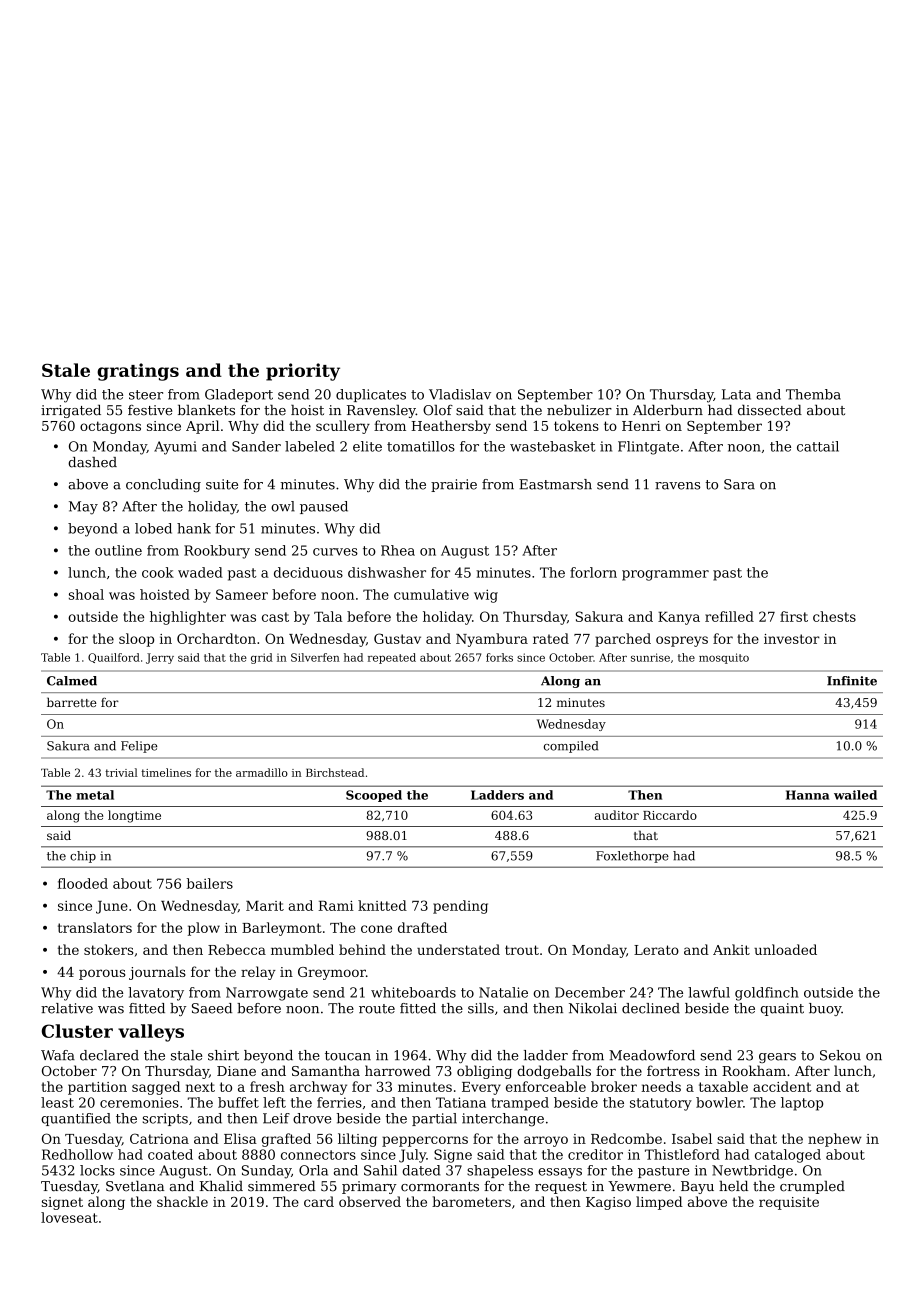  I want to click on barometers, so click(471, 1201).
